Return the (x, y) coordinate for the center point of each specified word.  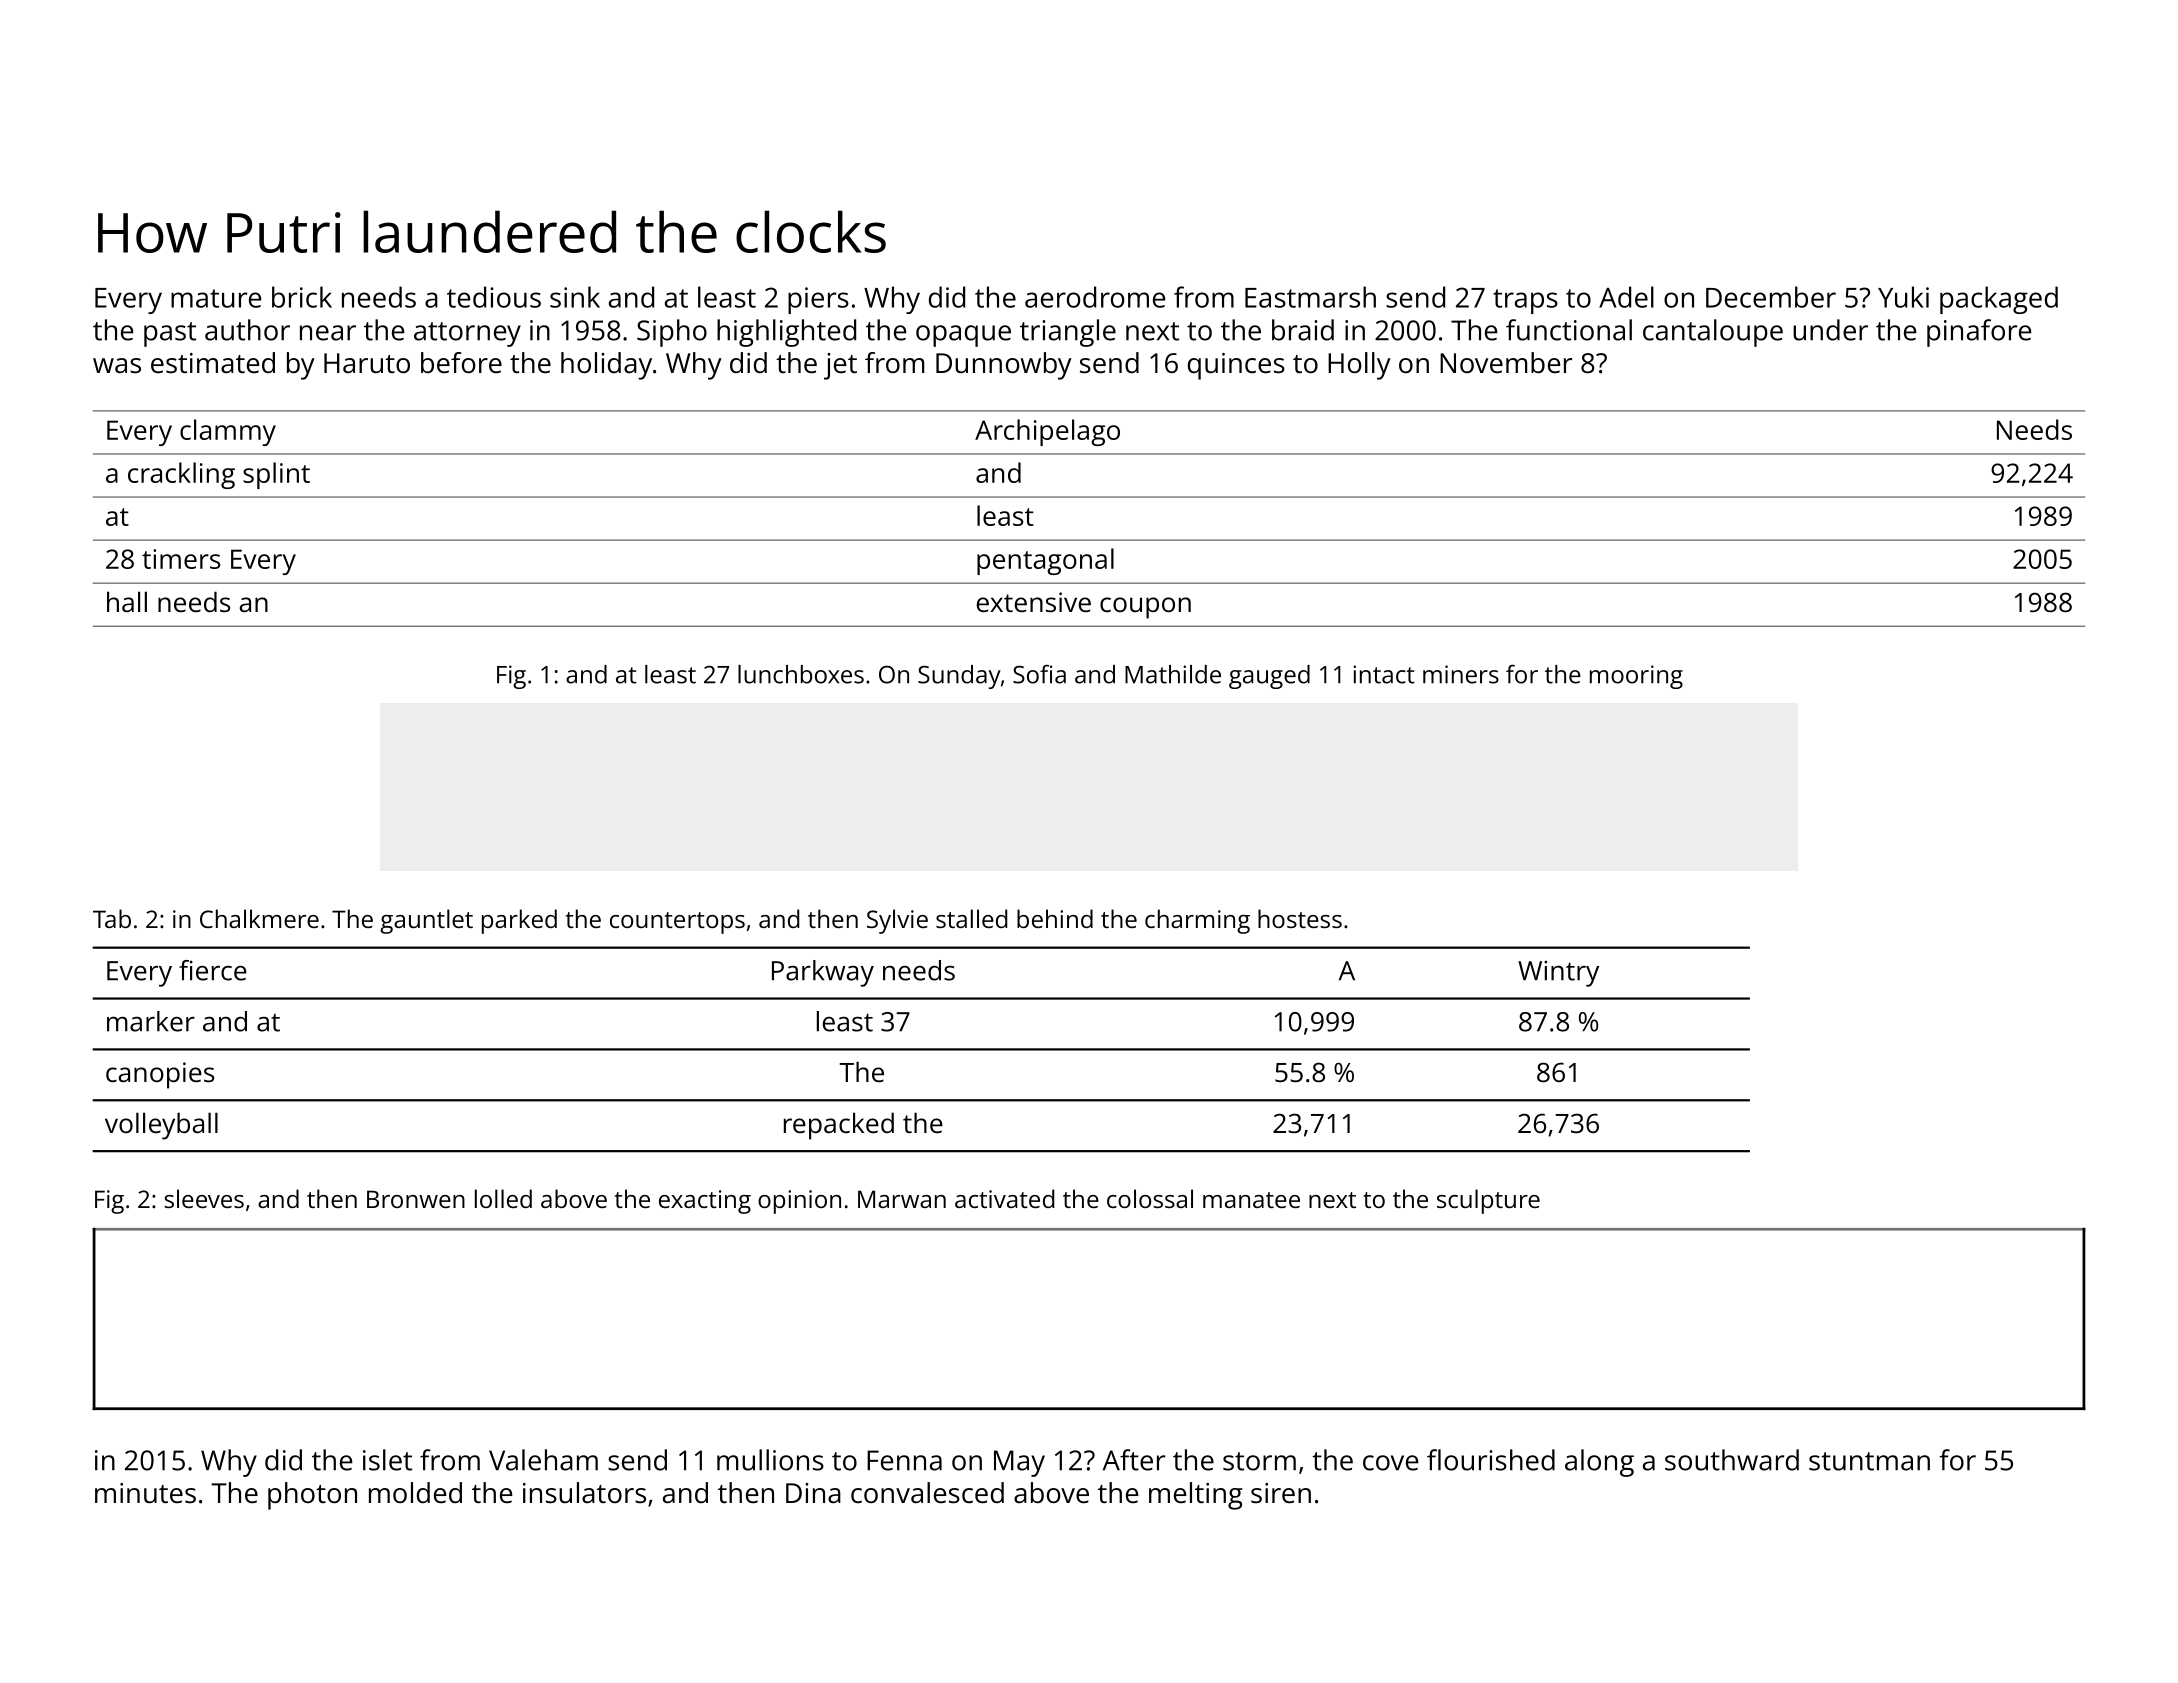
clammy (228, 432)
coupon (1145, 608)
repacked (839, 1126)
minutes (145, 1493)
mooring (1636, 677)
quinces (1236, 366)
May (1019, 1463)
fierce (213, 970)
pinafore (1979, 333)
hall (127, 601)
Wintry (1558, 973)
